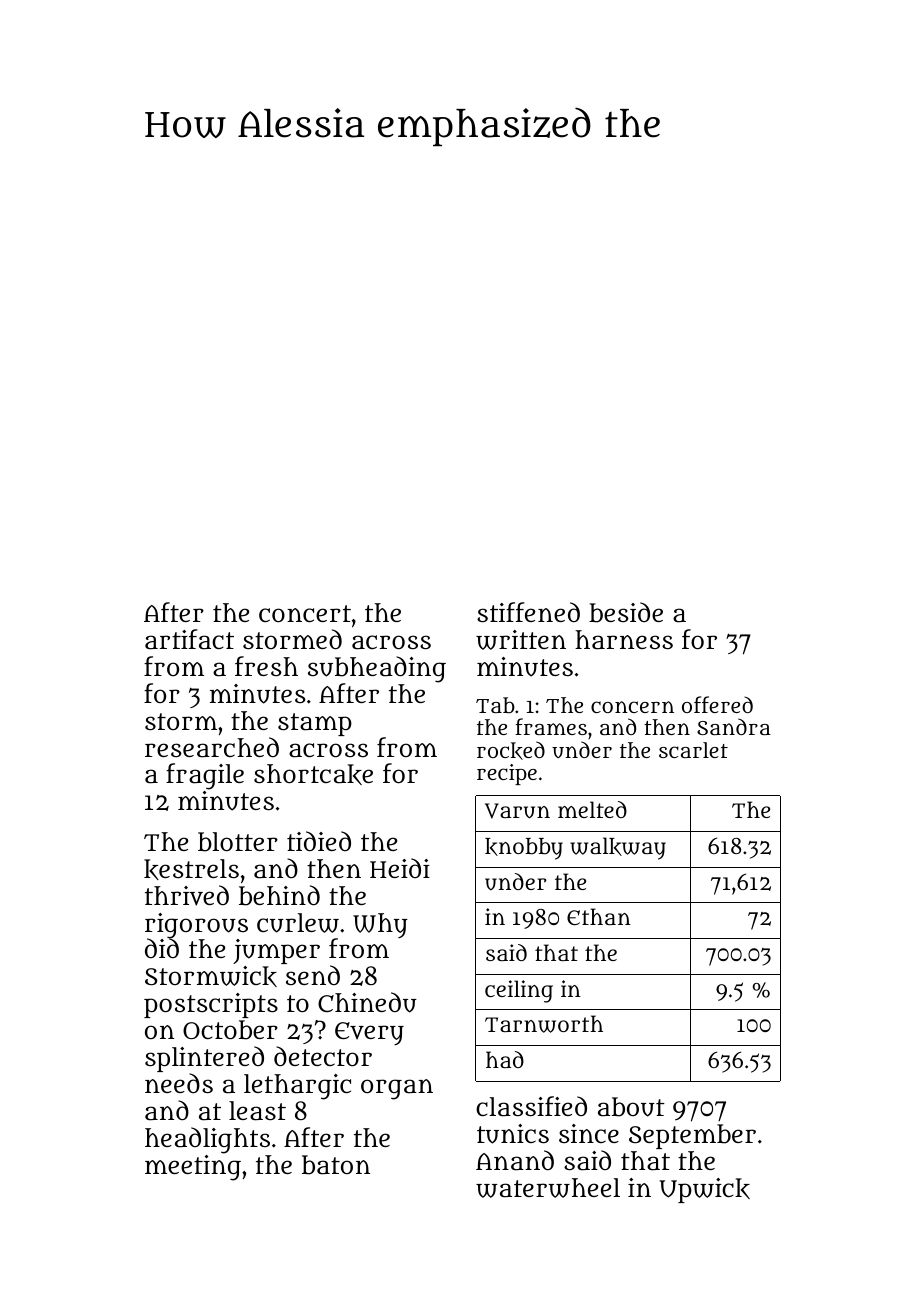 This screenshot has width=924, height=1314. What do you see at coordinates (544, 1024) in the screenshot?
I see `Tarnworth` at bounding box center [544, 1024].
